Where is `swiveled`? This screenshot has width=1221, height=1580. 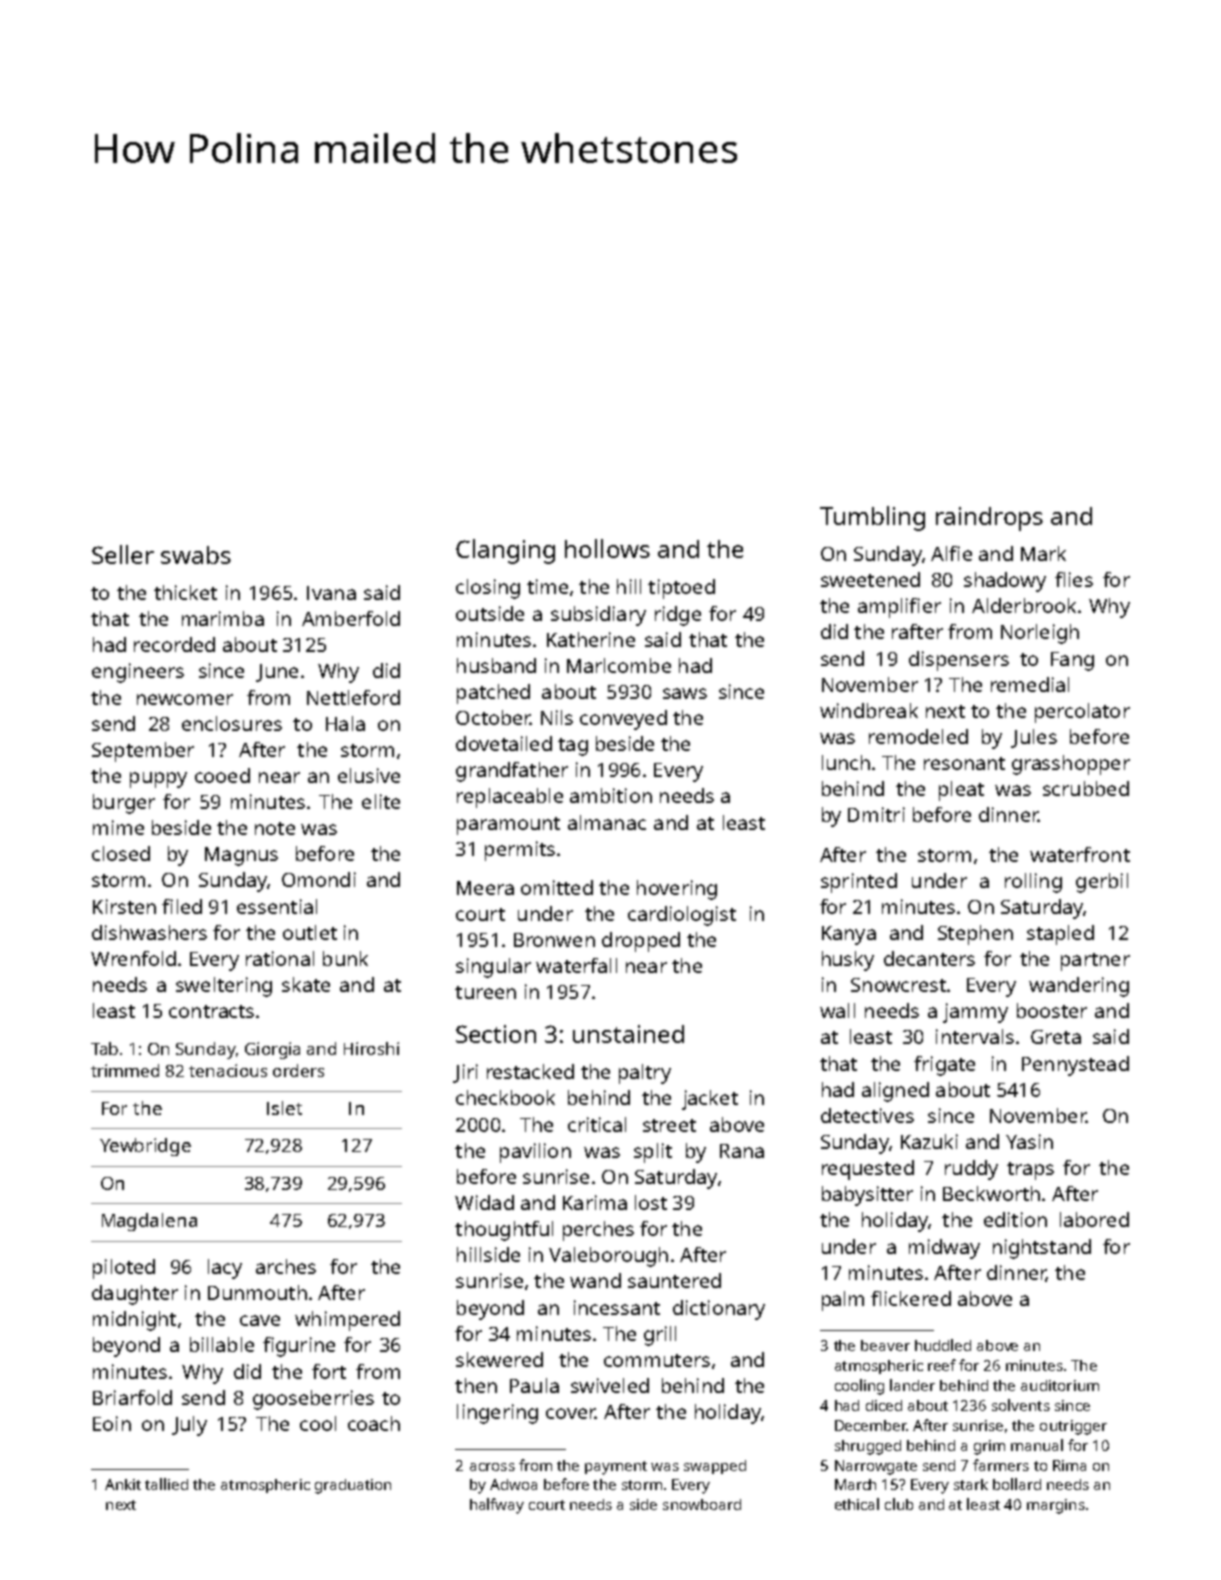
swiveled is located at coordinates (610, 1385).
